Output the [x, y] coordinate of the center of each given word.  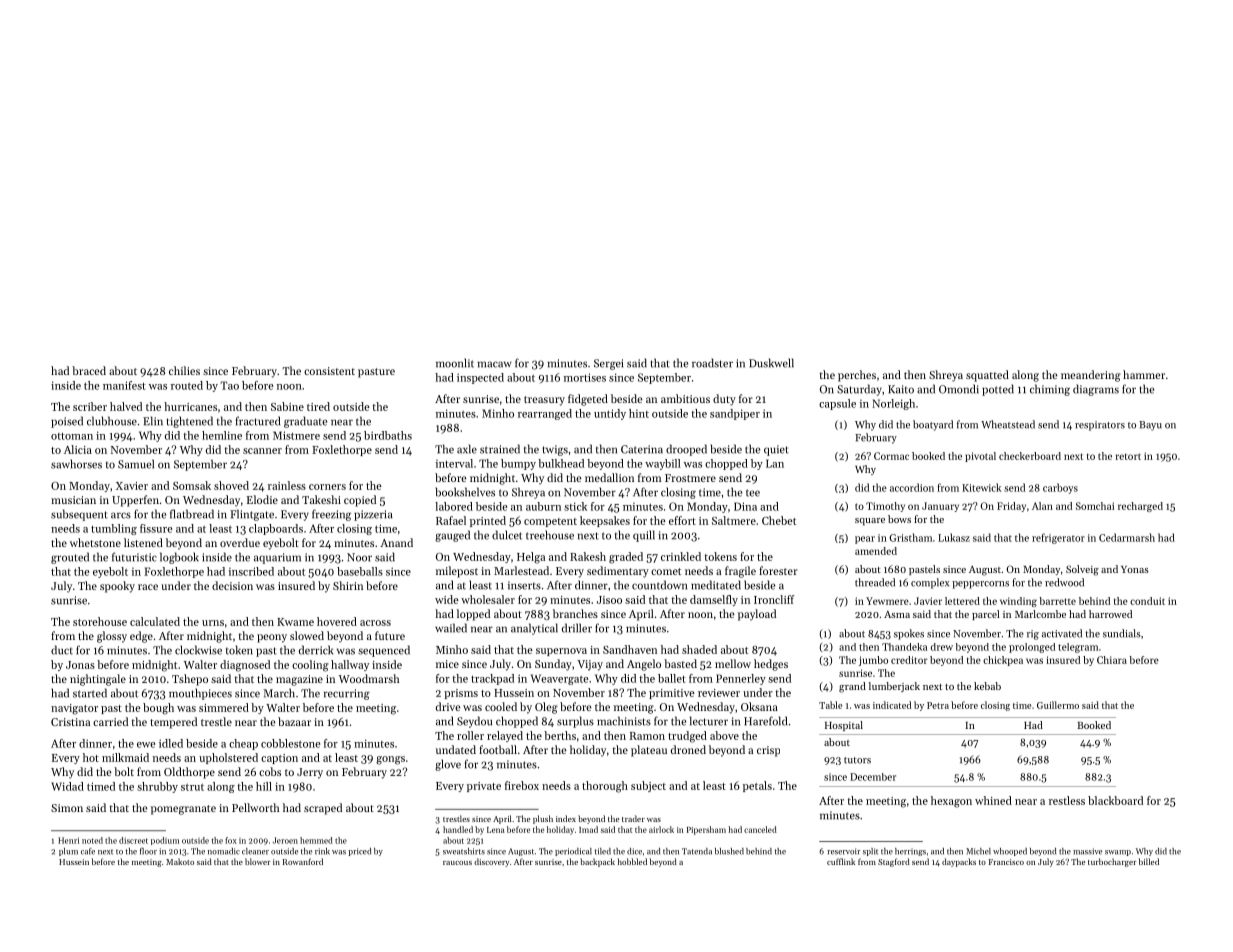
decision [232, 585]
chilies [184, 370]
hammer [1144, 374]
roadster [712, 363]
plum [68, 852]
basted [680, 663]
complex [930, 583]
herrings [910, 852]
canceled [760, 829]
